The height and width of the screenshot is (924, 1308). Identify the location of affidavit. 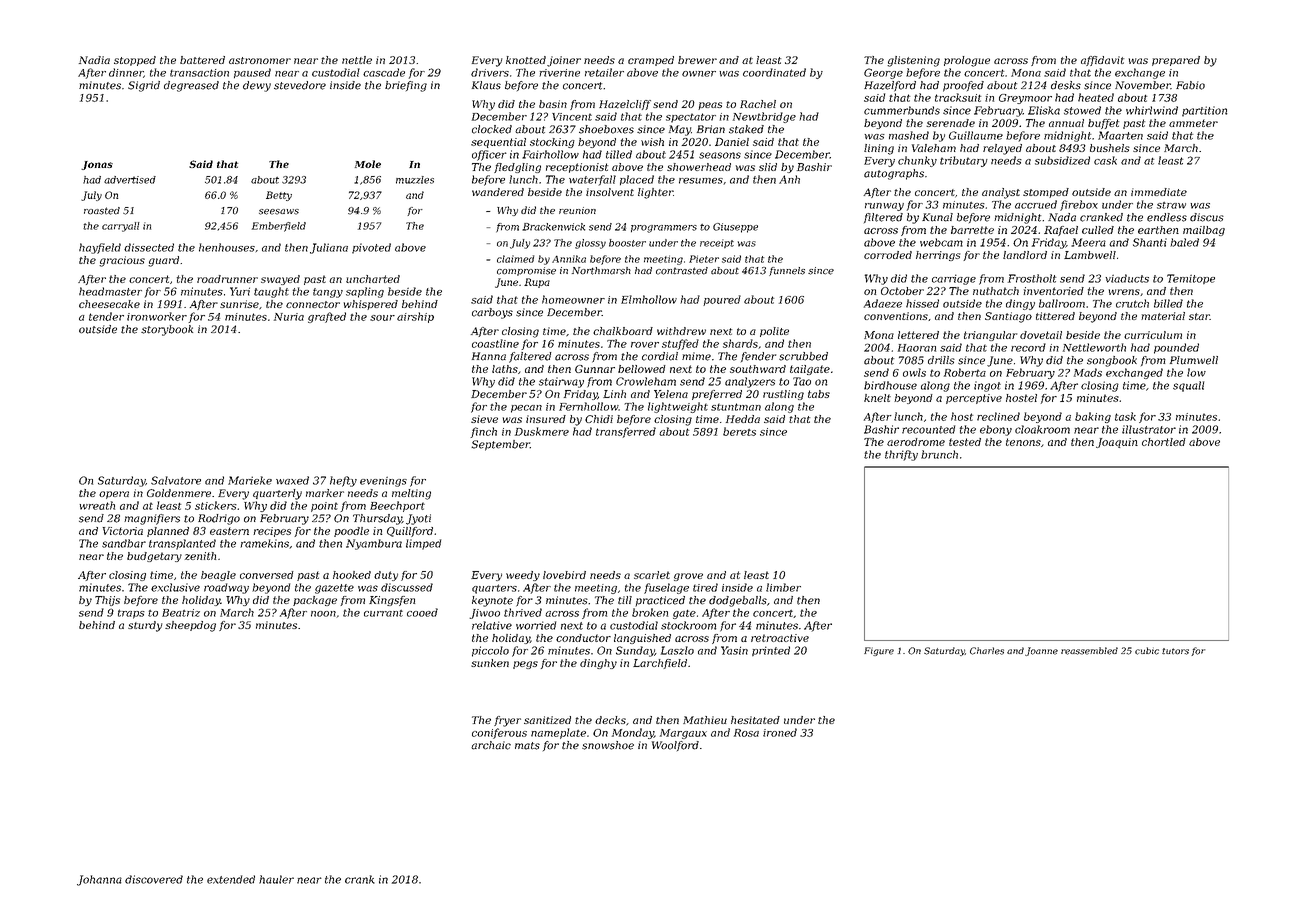
(1102, 61).
